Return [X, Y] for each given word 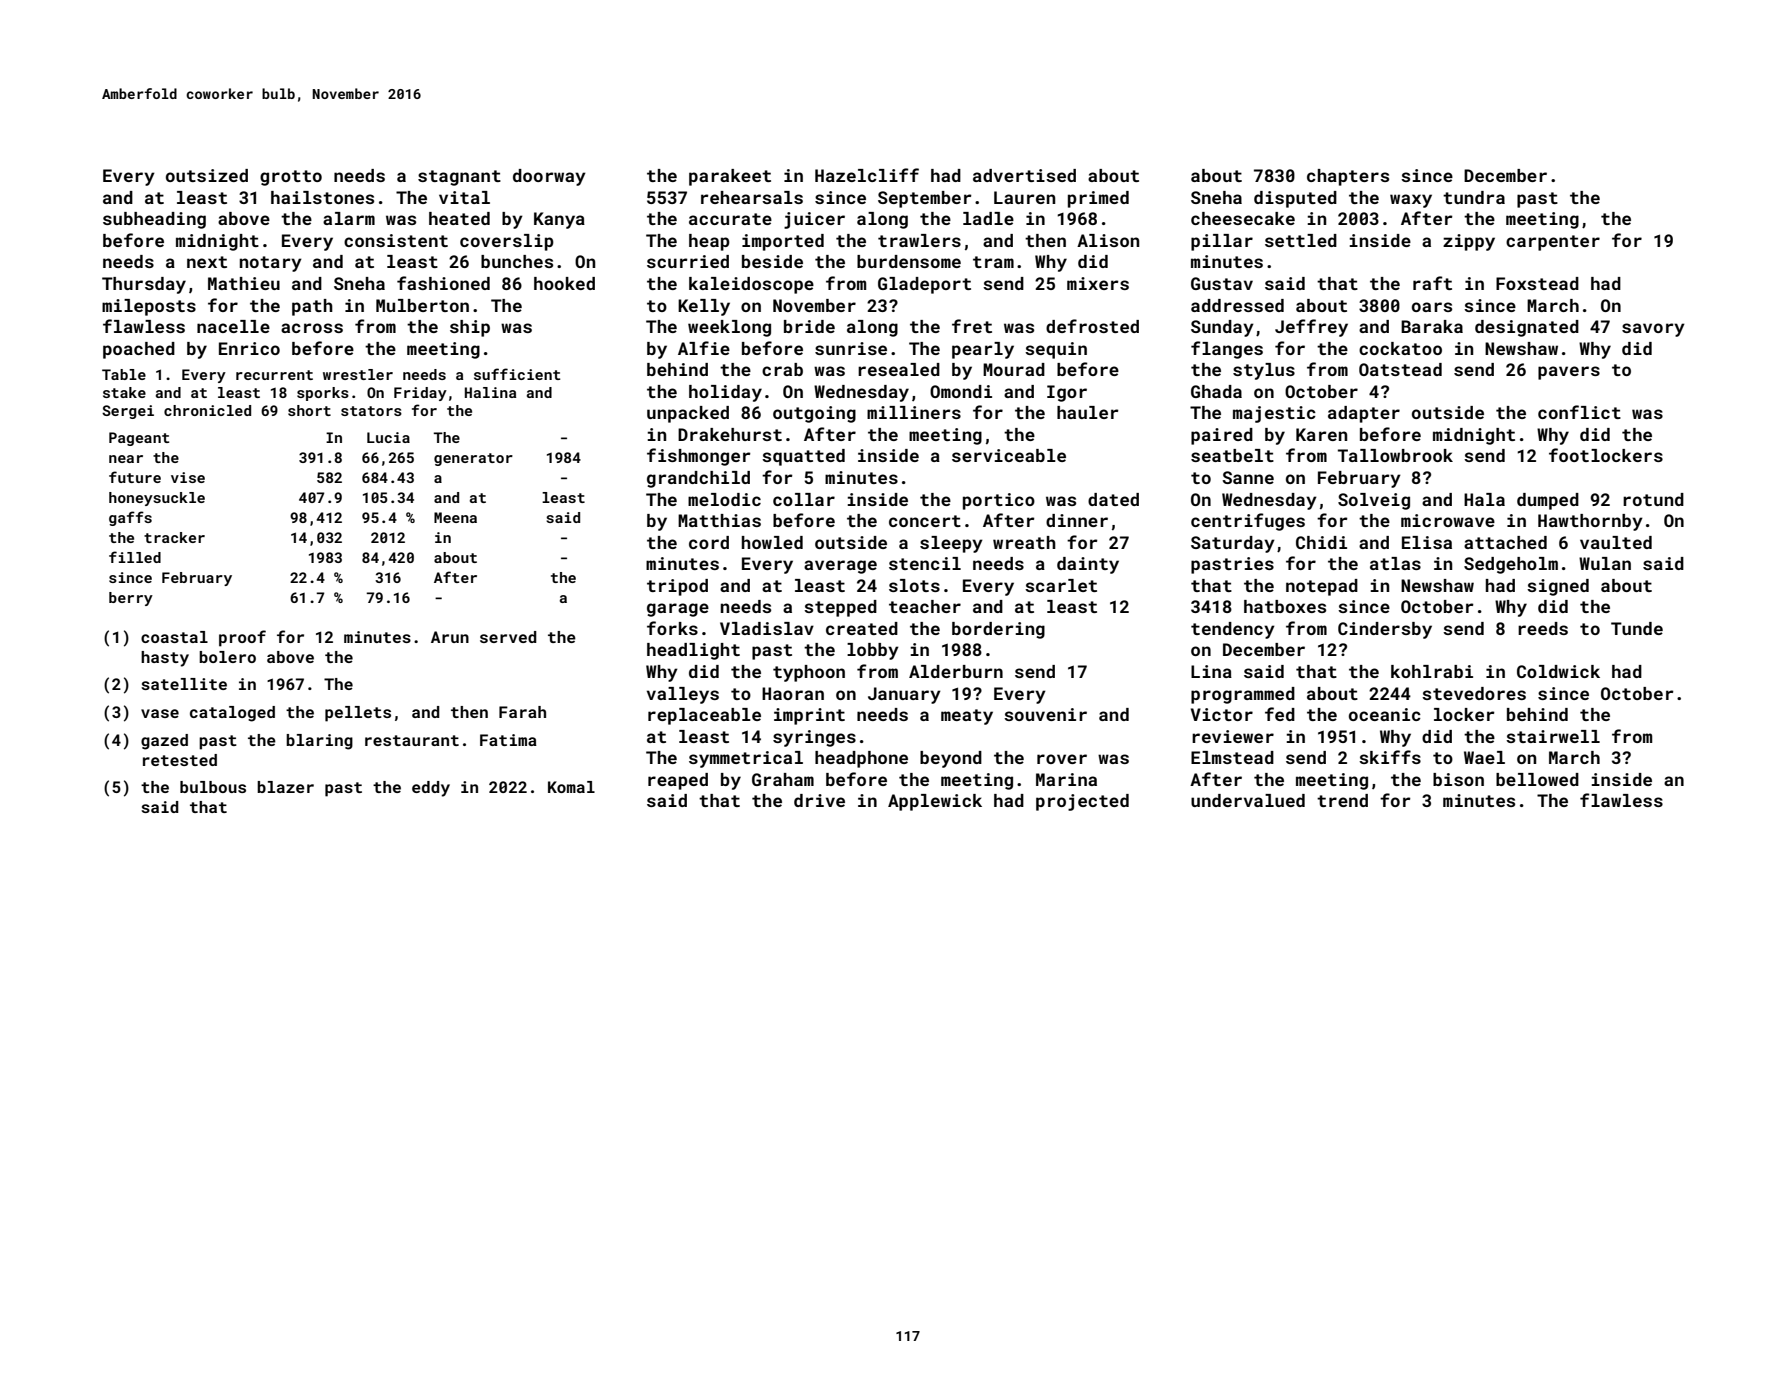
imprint [809, 716]
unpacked [688, 414]
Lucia [388, 437]
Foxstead [1537, 283]
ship [470, 328]
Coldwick [1558, 671]
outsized [207, 175]
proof [242, 638]
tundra [1474, 197]
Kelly [704, 307]
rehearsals [752, 197]
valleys [683, 695]
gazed [164, 742]
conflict [1579, 412]
